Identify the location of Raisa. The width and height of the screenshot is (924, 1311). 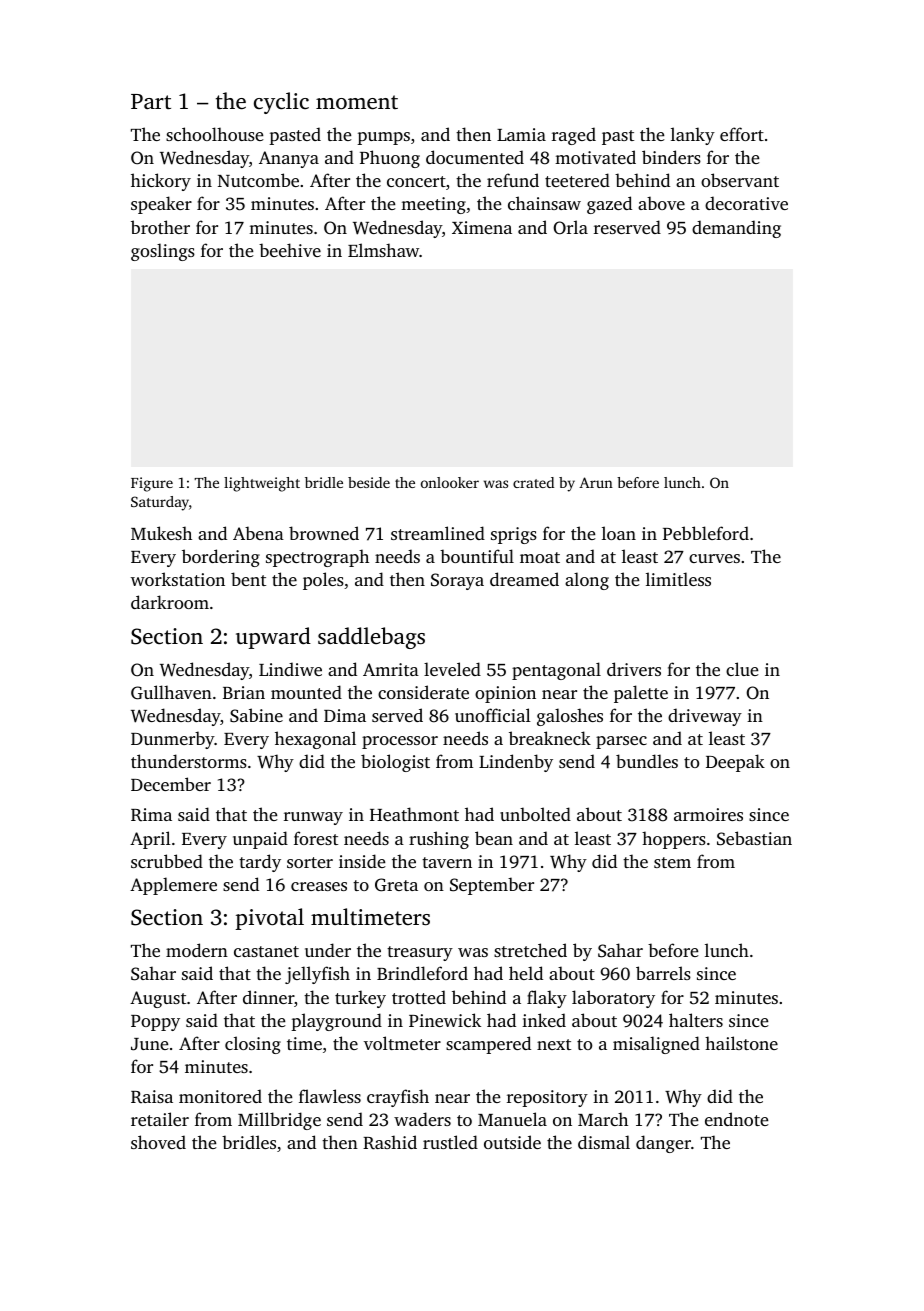
(152, 1096).
